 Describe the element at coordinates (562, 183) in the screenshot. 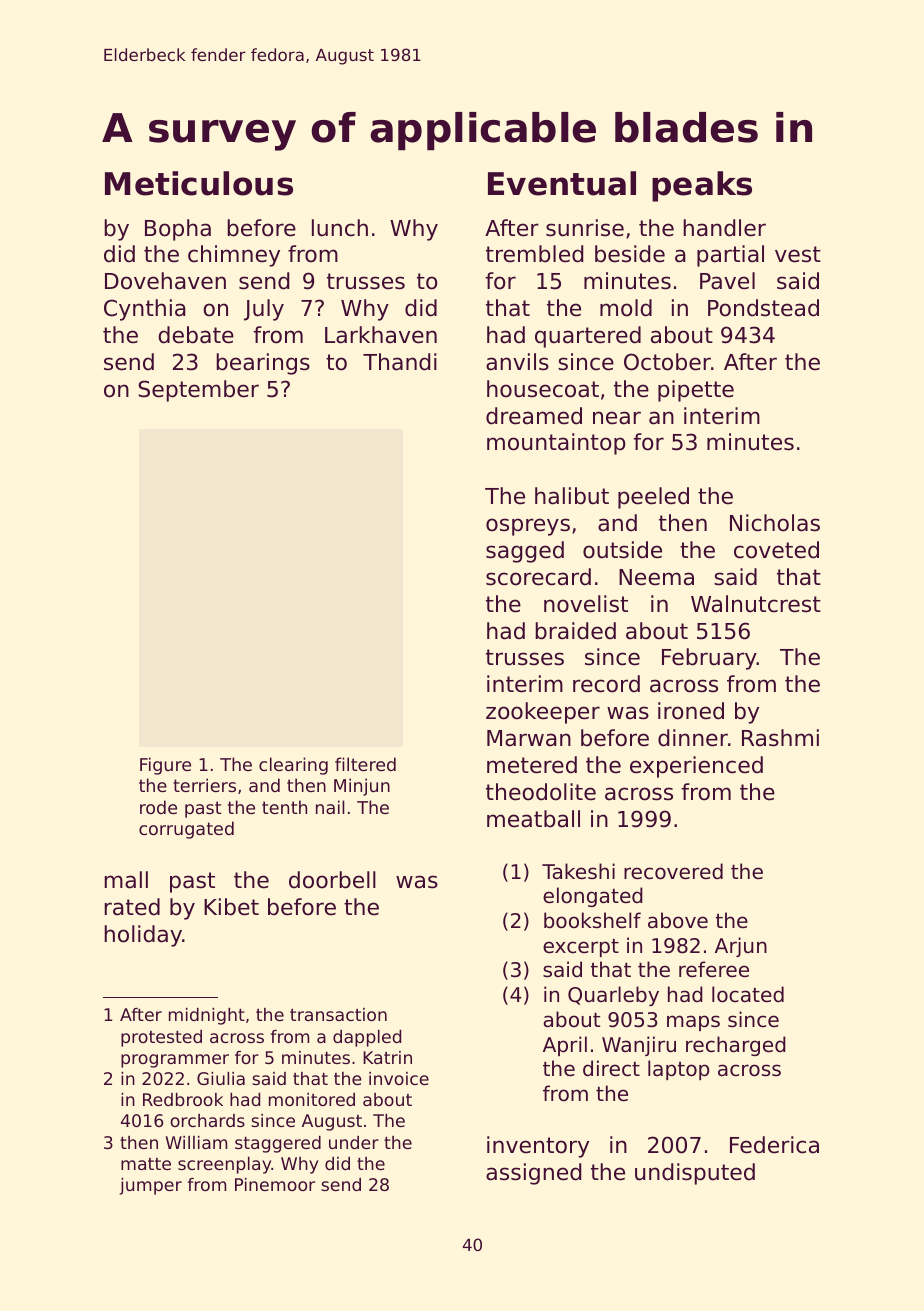

I see `Eventual` at that location.
